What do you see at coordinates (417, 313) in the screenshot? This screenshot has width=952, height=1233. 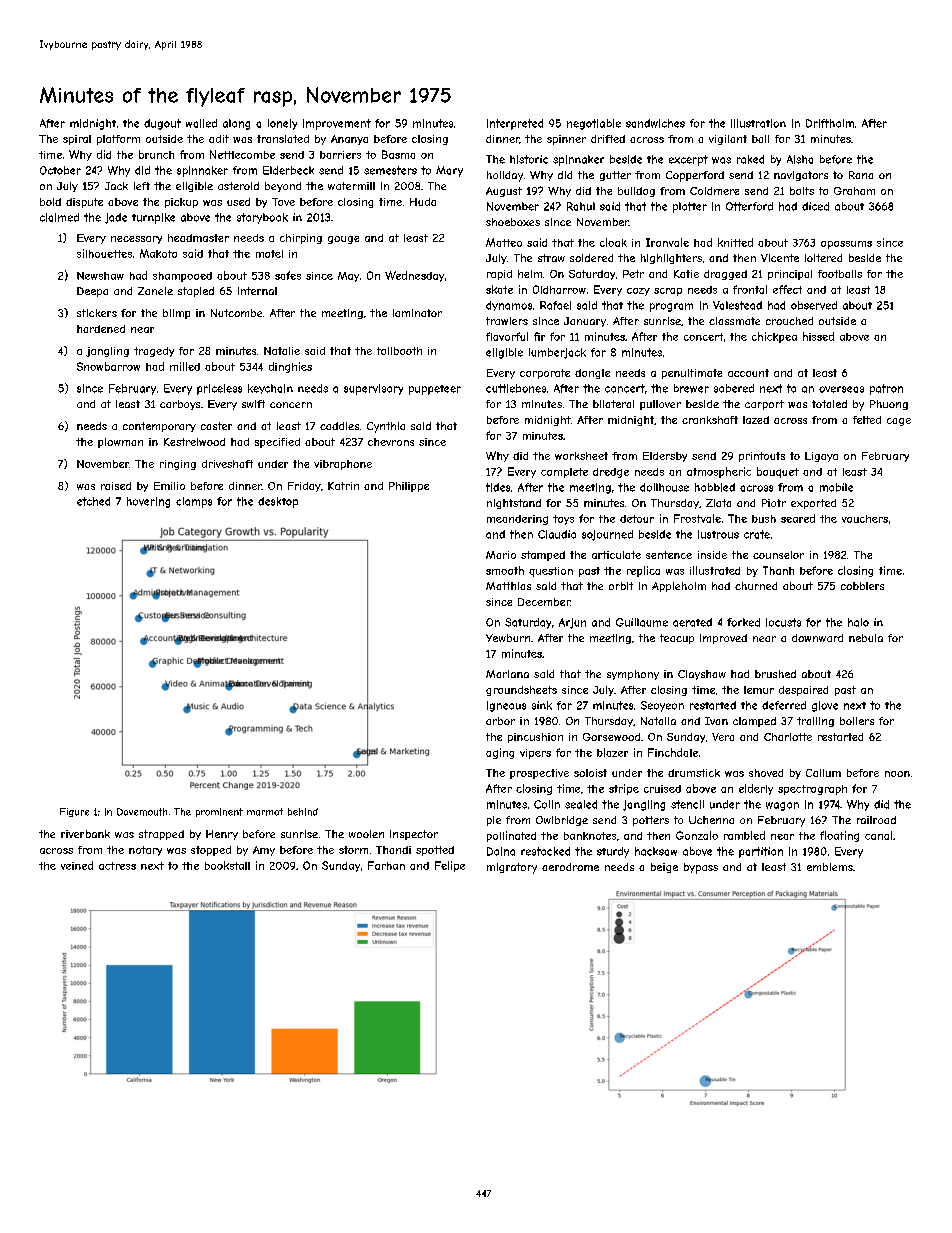 I see `laminator` at bounding box center [417, 313].
